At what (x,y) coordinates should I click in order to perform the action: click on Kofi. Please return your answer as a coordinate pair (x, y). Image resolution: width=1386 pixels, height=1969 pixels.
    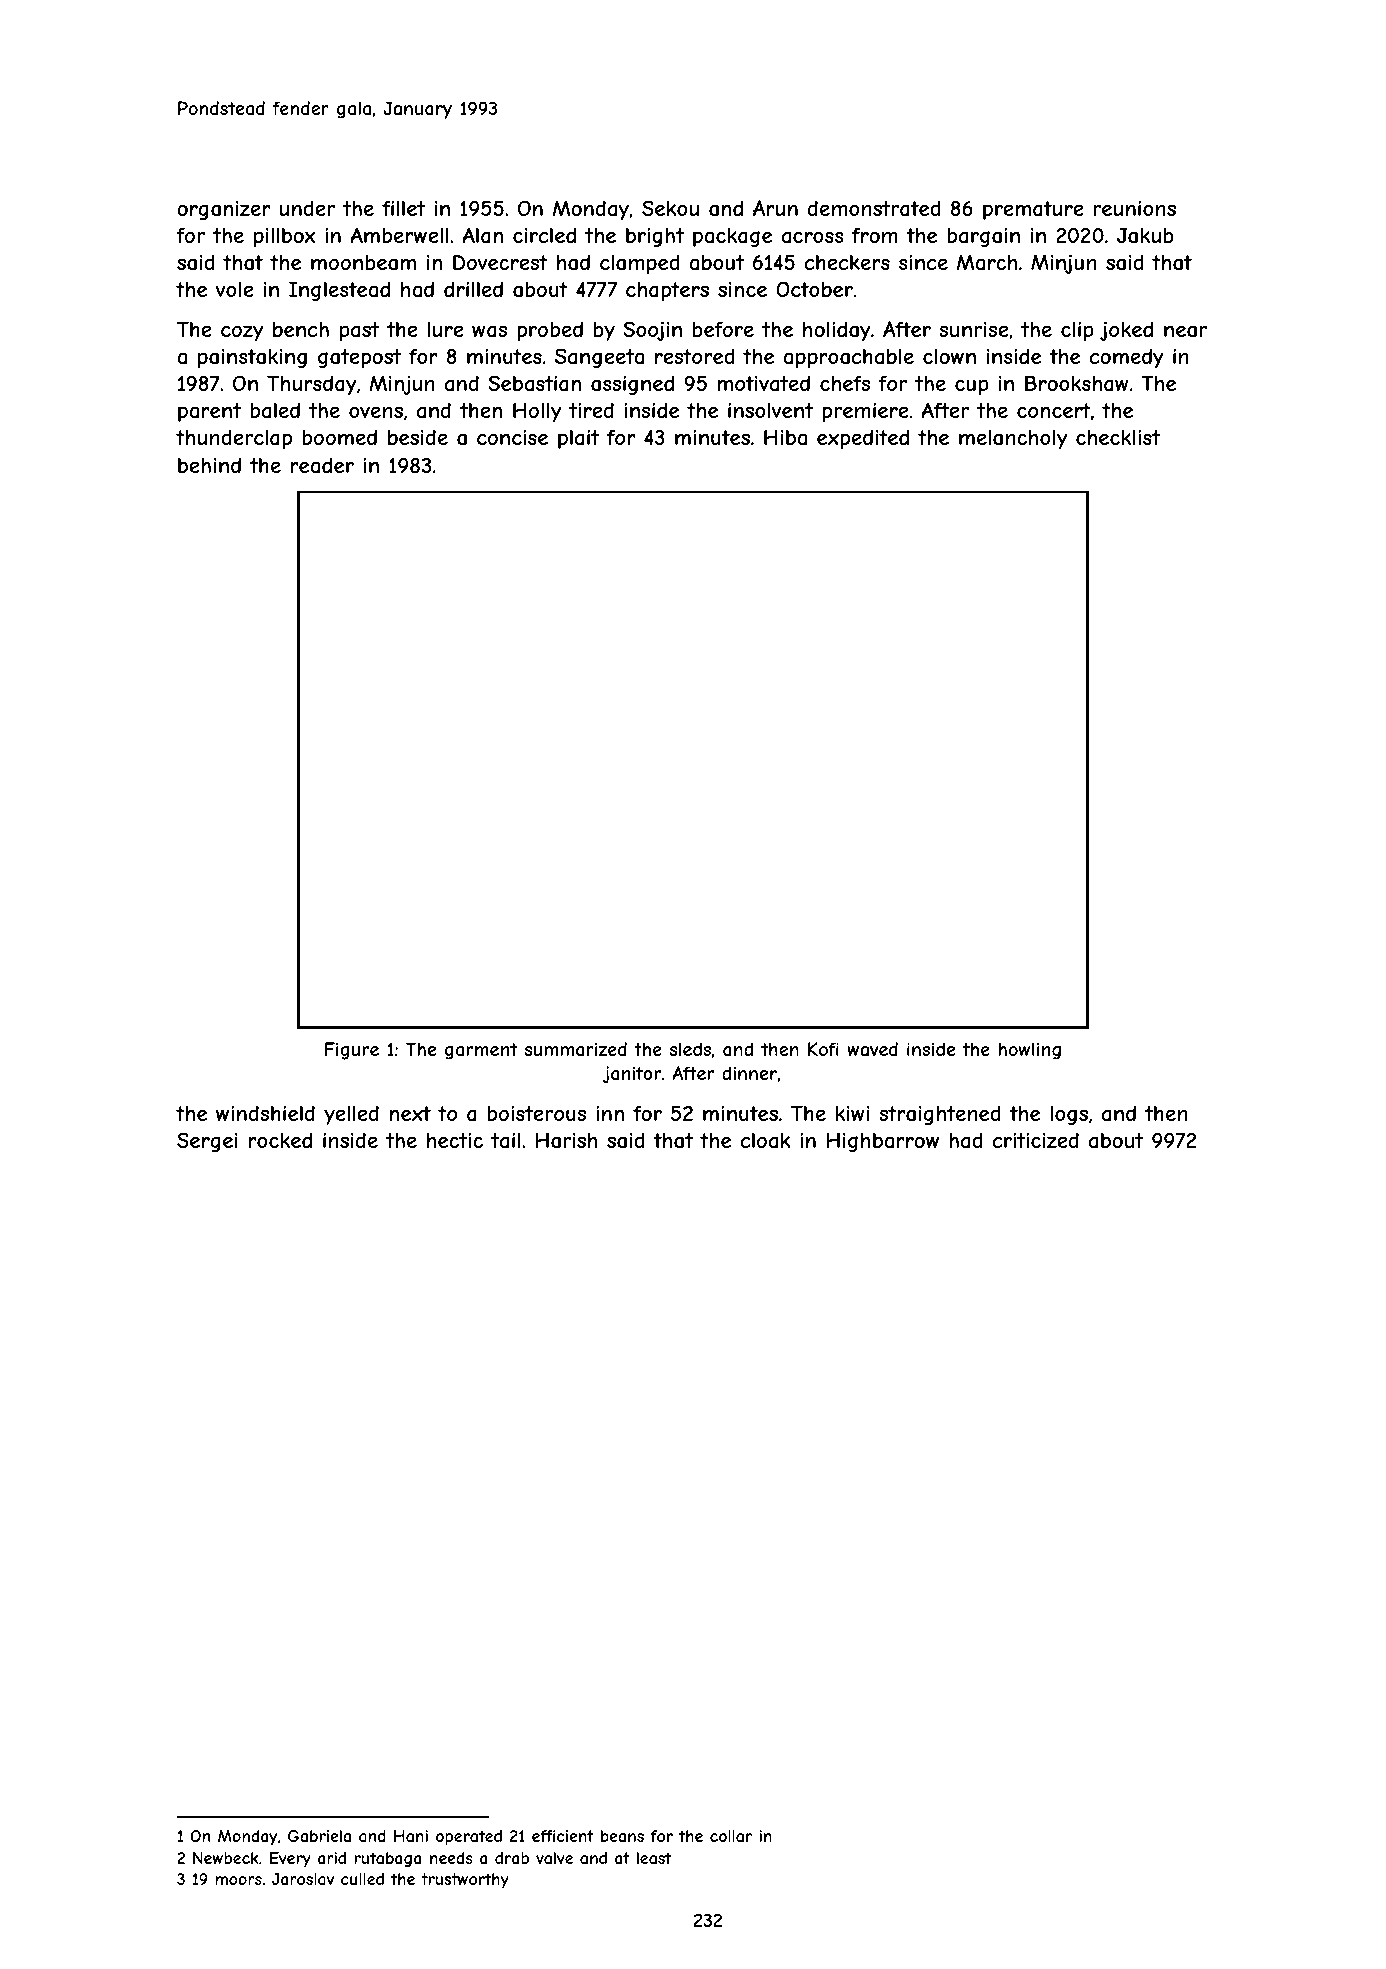
    Looking at the image, I should click on (823, 1049).
